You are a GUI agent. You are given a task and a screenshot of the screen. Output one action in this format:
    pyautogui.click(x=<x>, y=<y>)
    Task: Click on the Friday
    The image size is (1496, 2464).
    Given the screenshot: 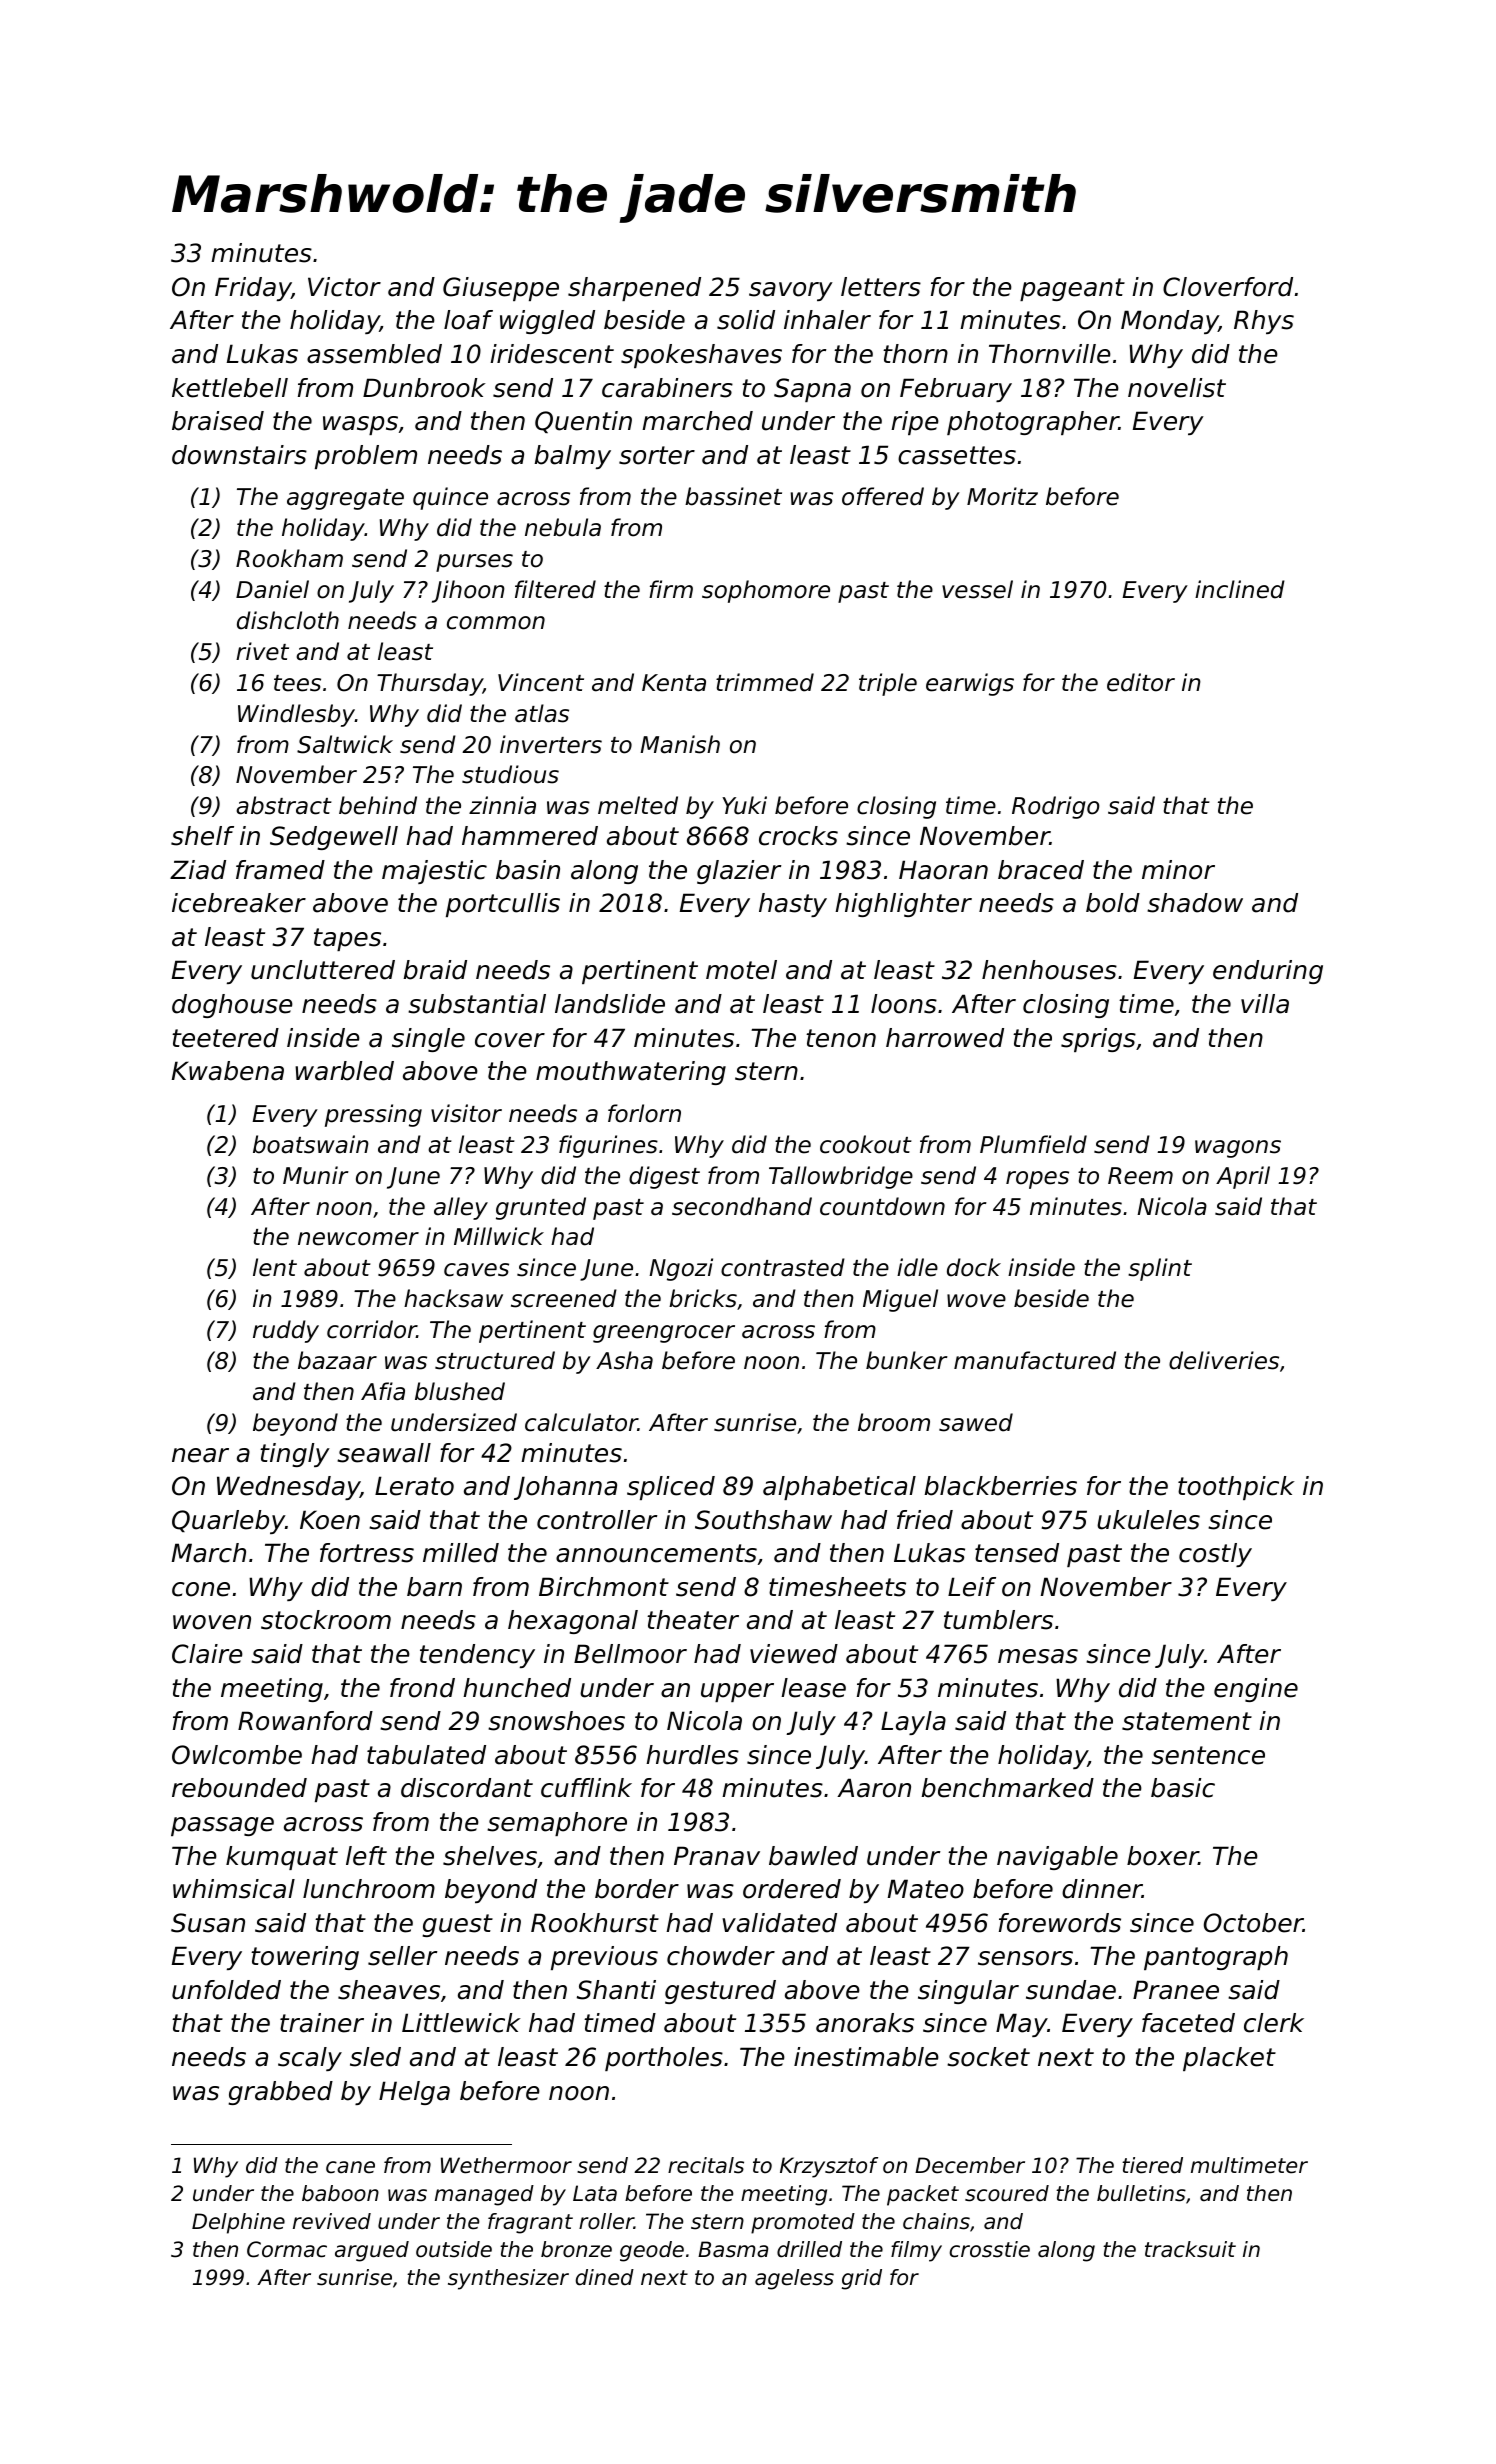 What is the action you would take?
    pyautogui.click(x=253, y=289)
